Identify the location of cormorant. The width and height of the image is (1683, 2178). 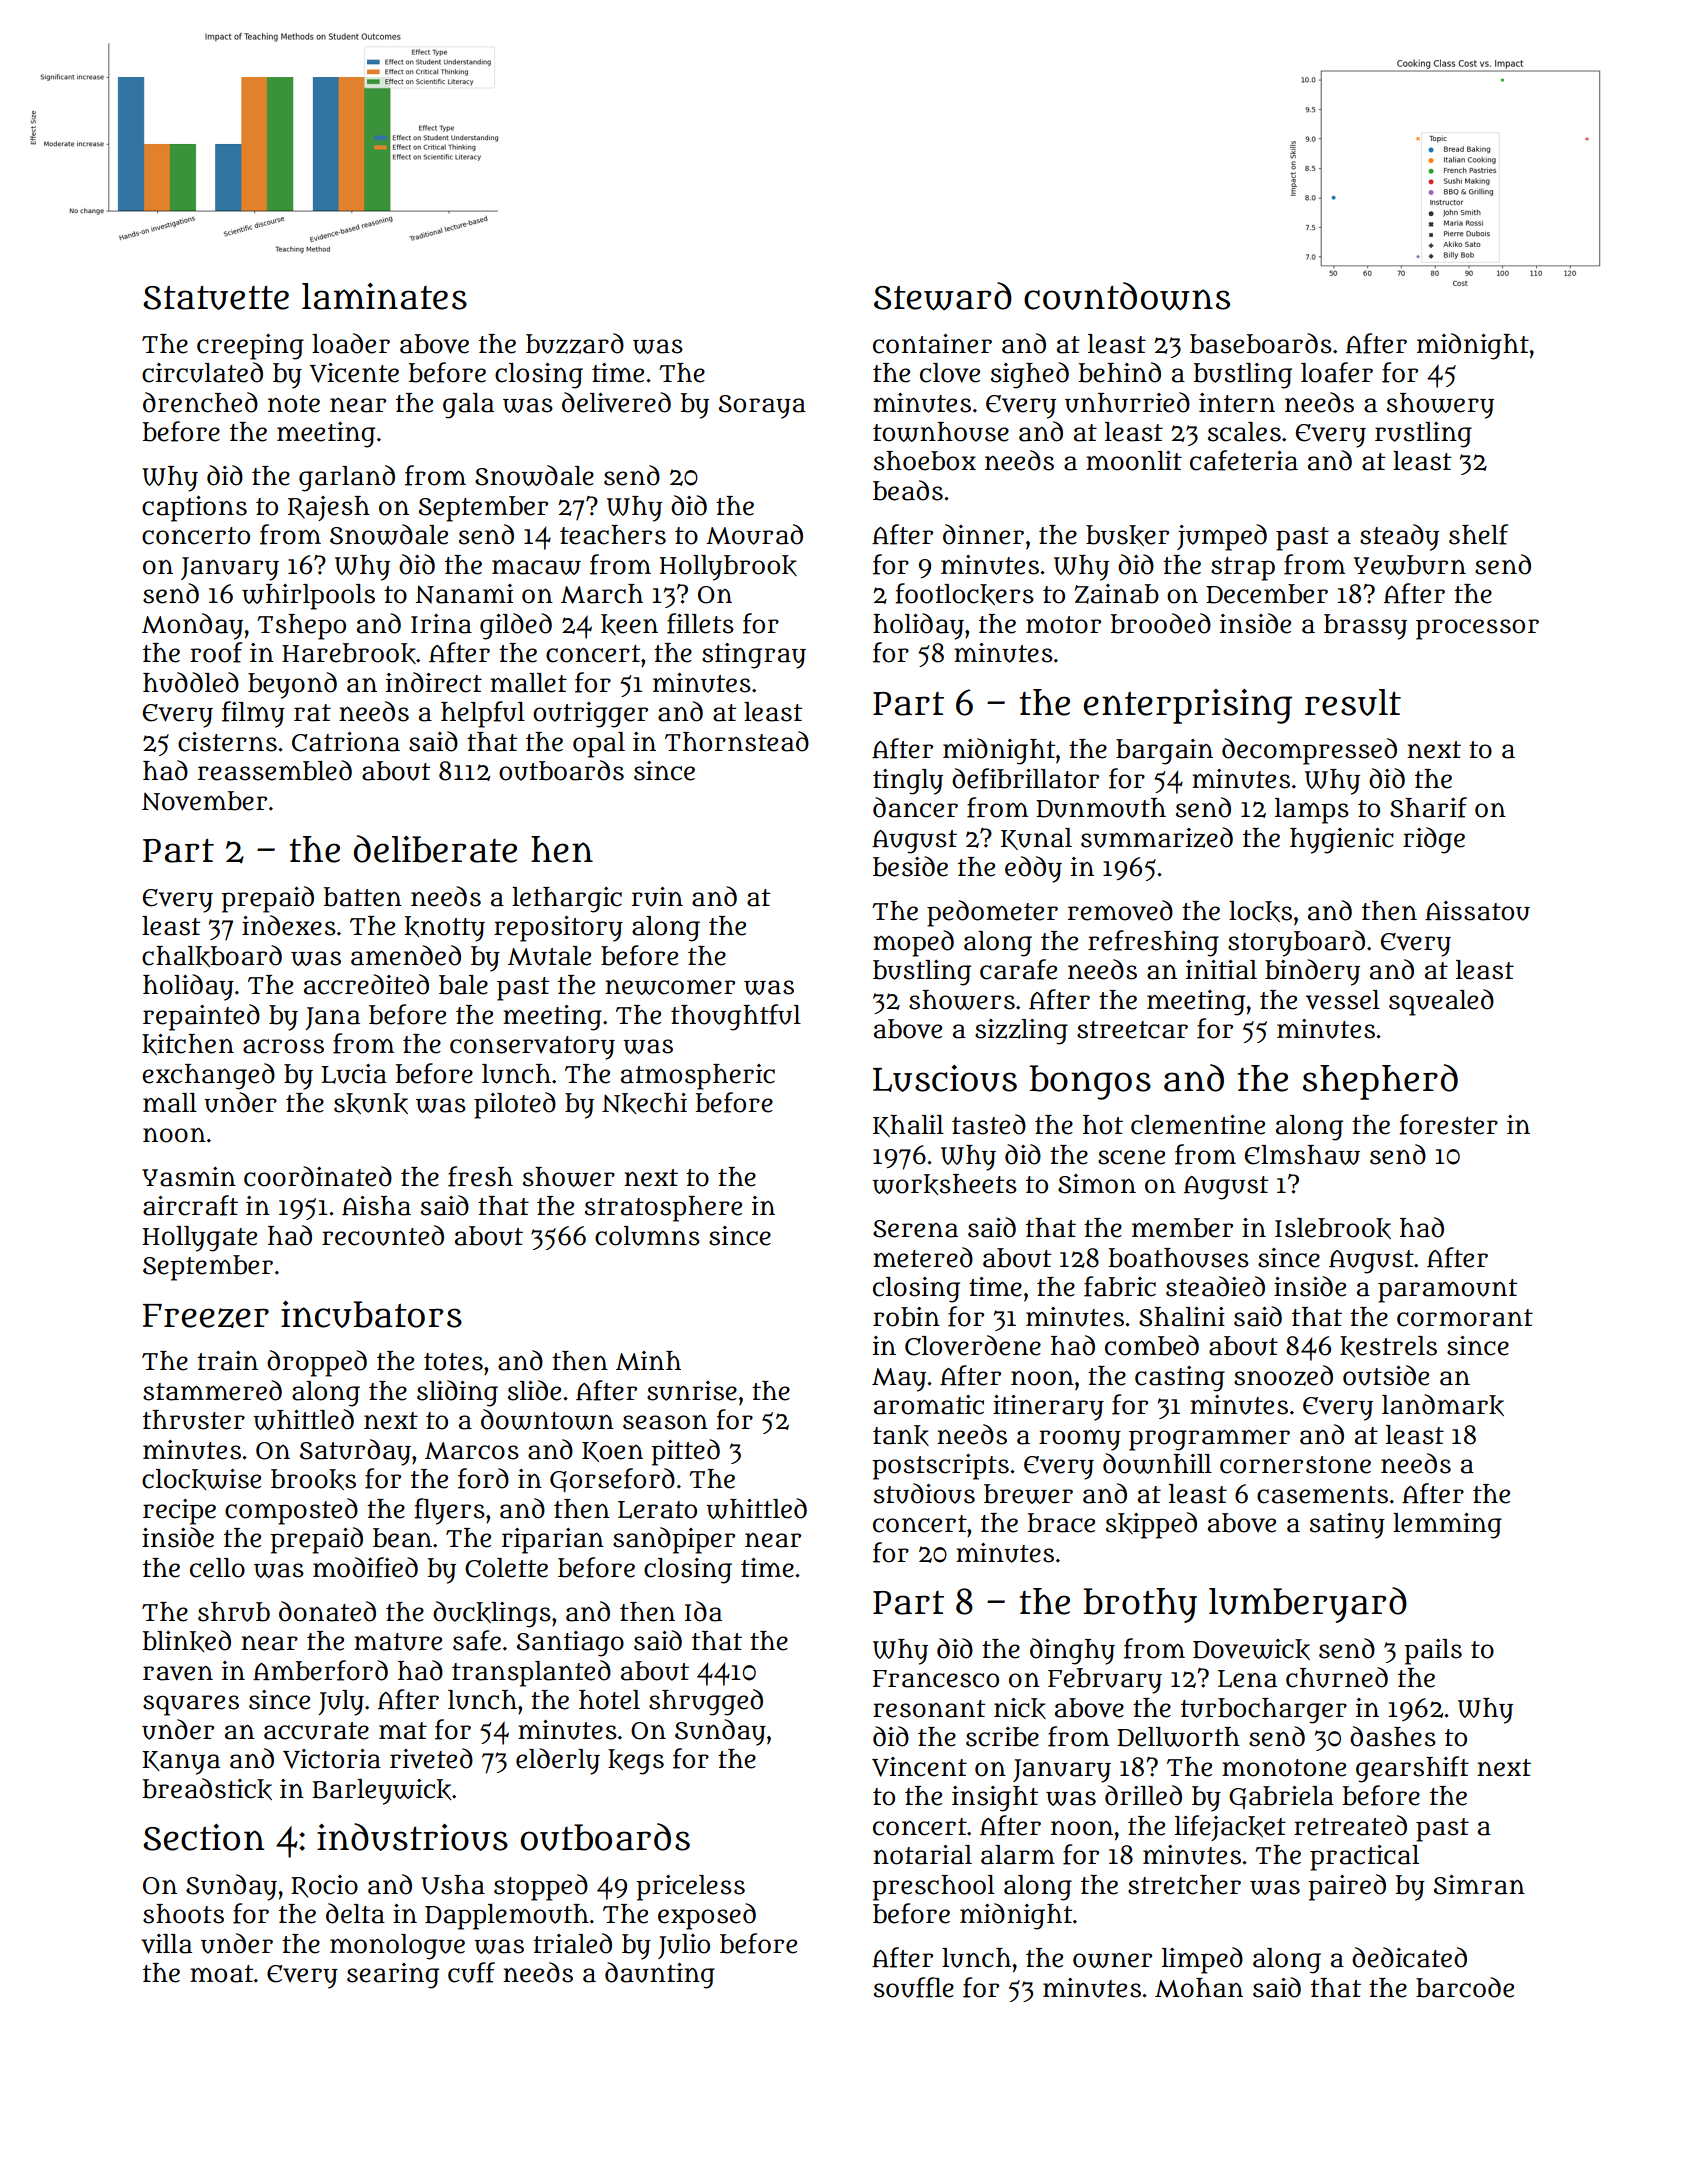
(1465, 1318).
